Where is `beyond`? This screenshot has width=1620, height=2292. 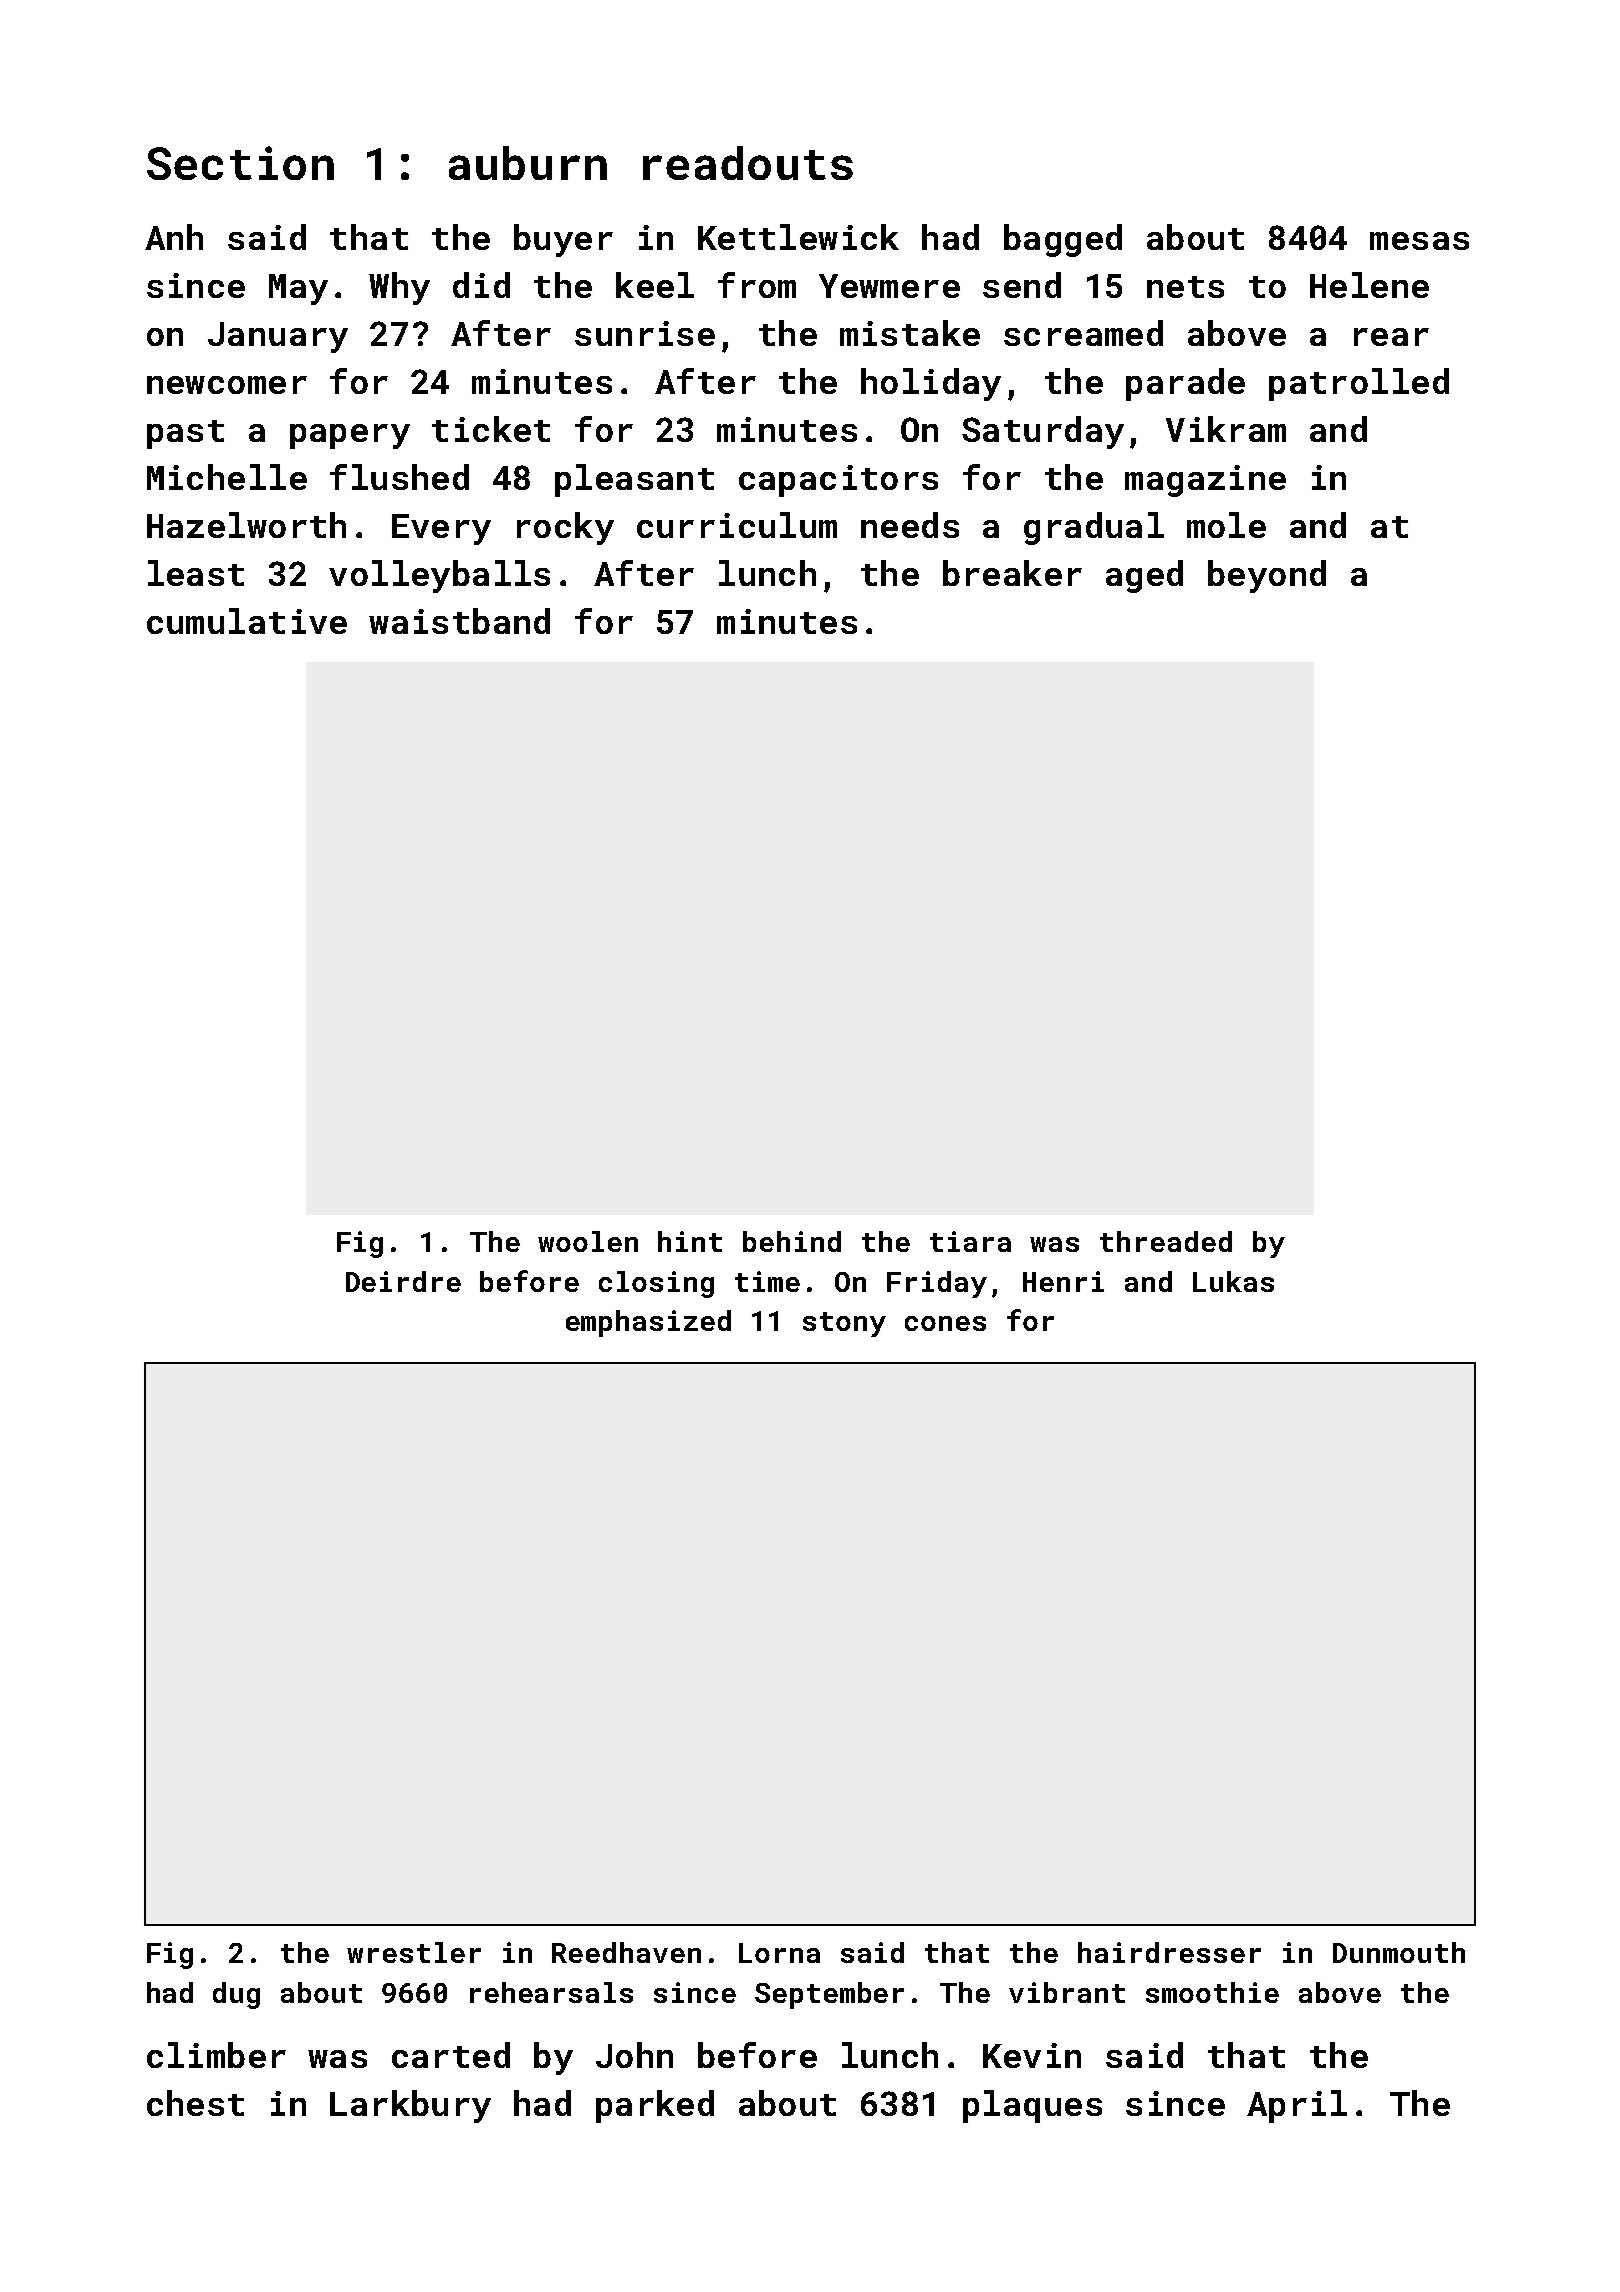 beyond is located at coordinates (1267, 576).
